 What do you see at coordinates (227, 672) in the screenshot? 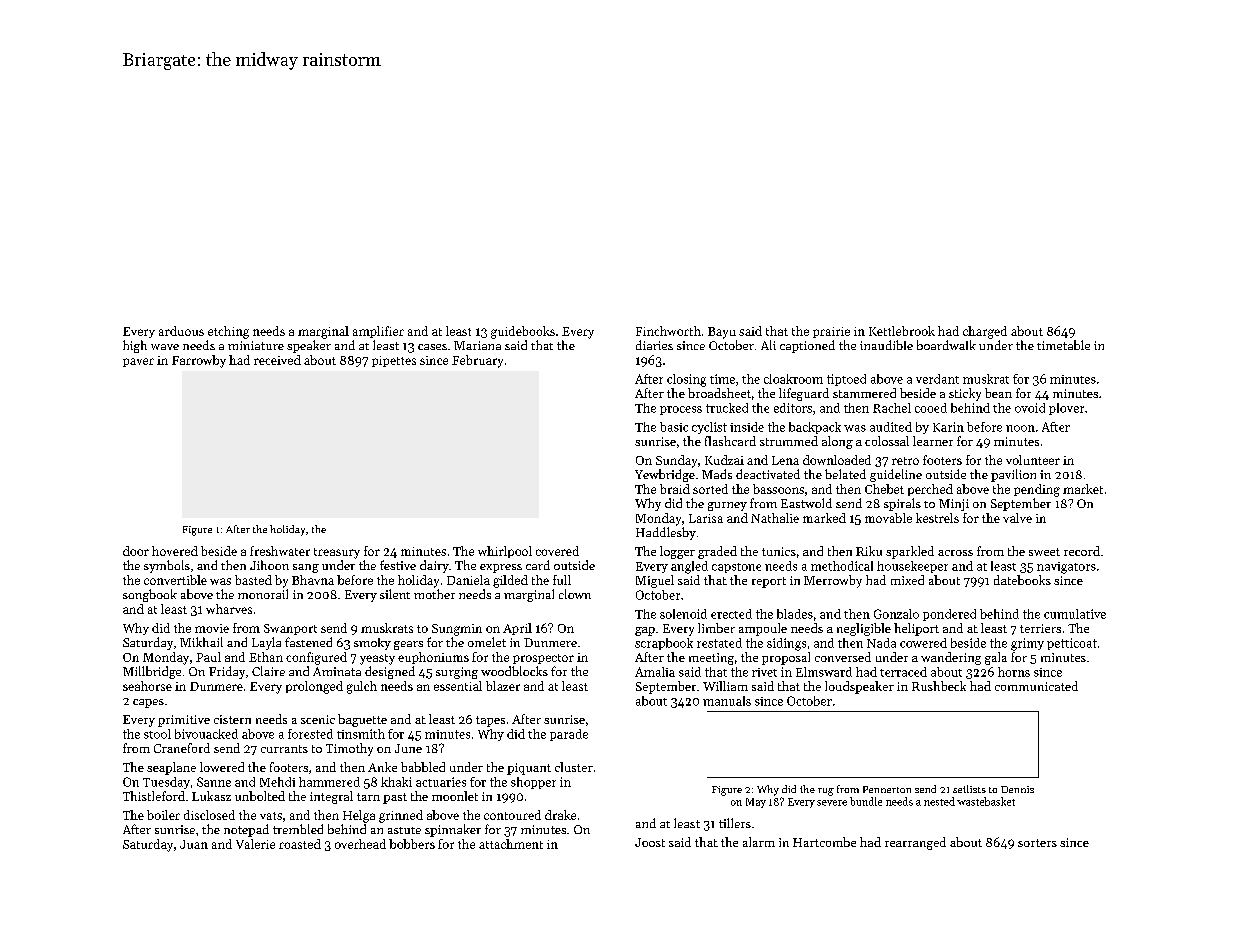
I see `Friday` at bounding box center [227, 672].
